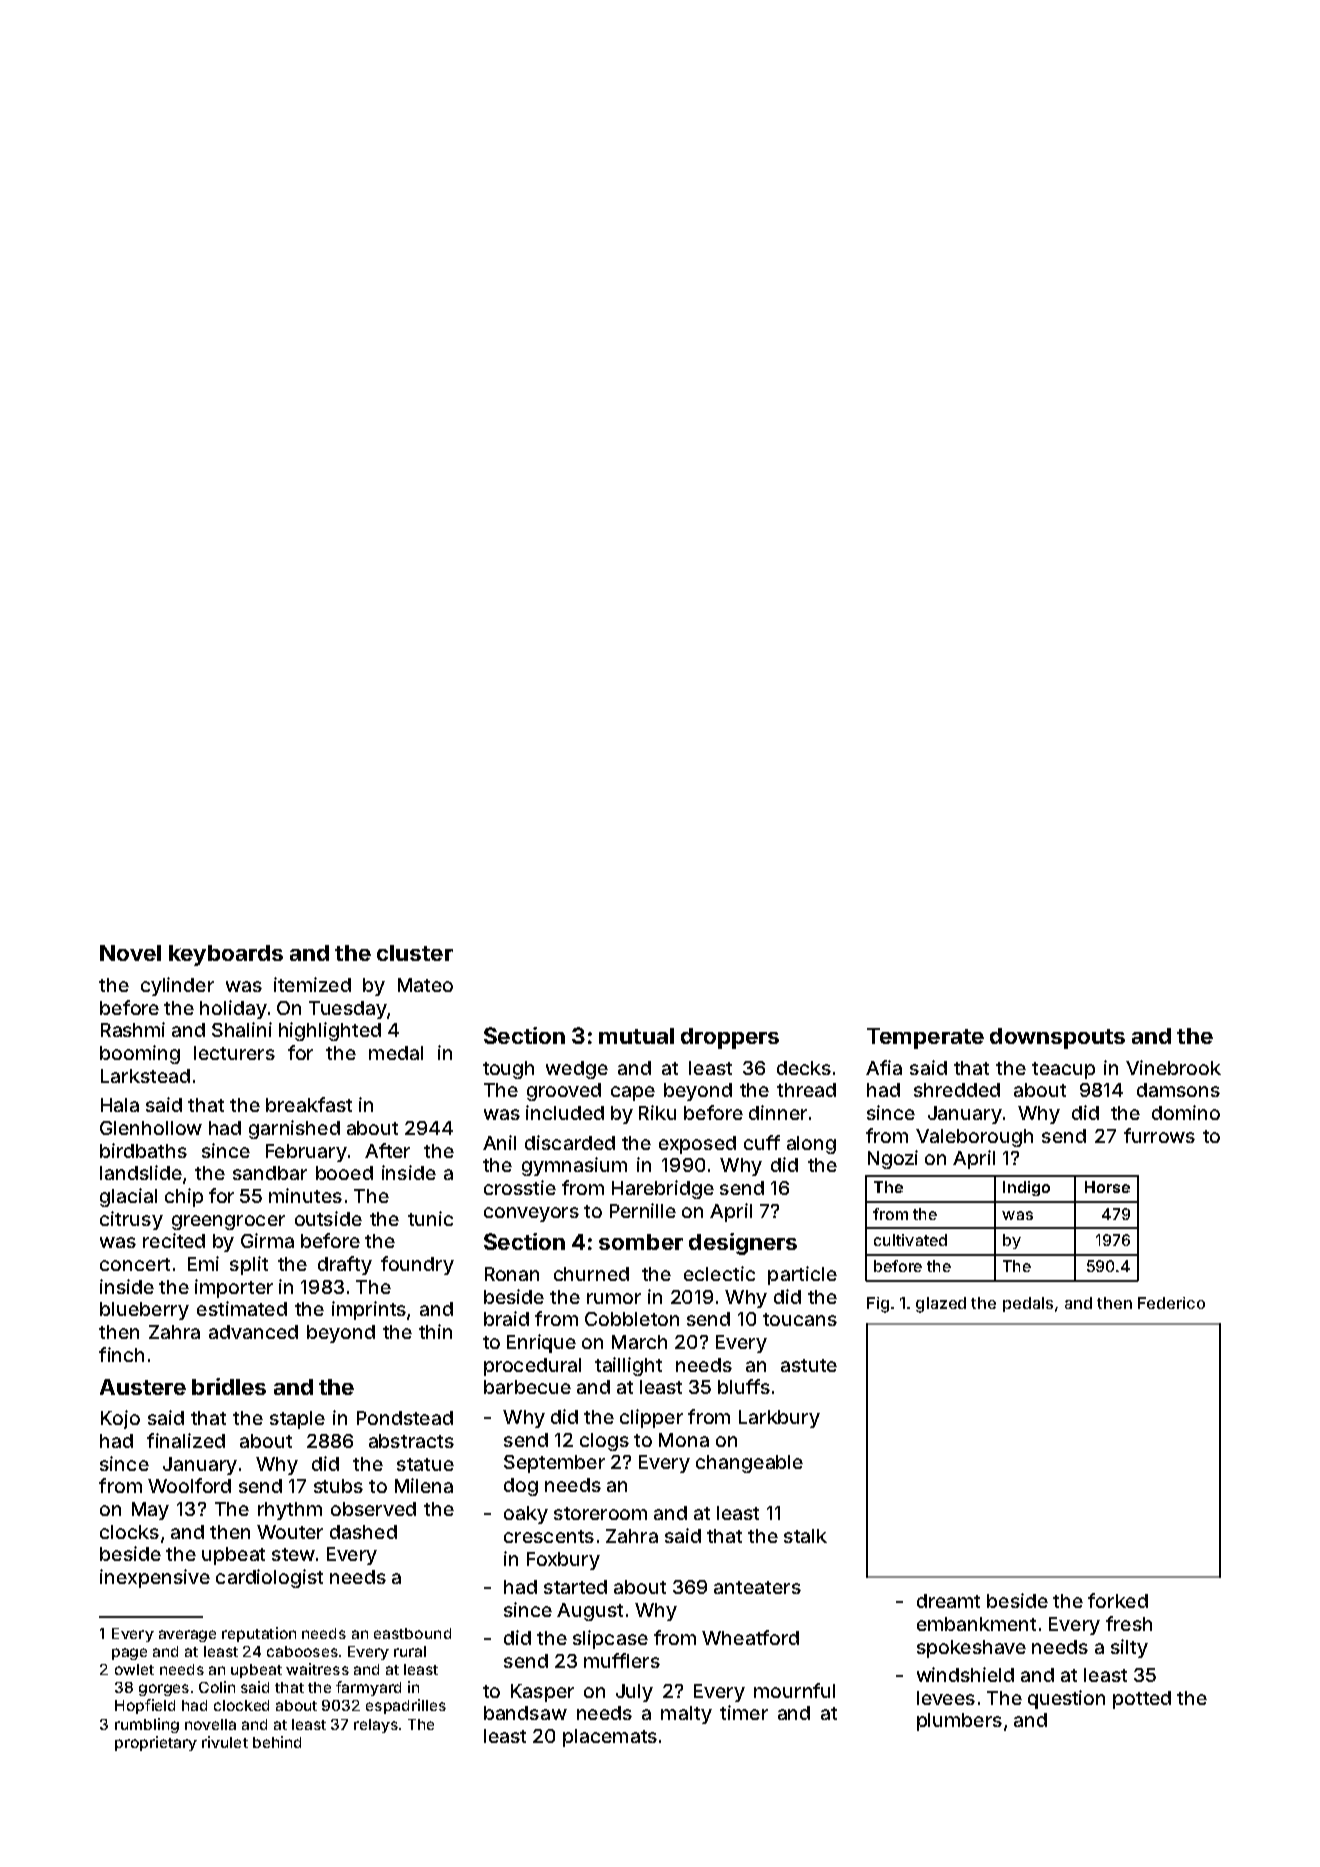 Image resolution: width=1320 pixels, height=1867 pixels. What do you see at coordinates (948, 1601) in the screenshot?
I see `dreamt` at bounding box center [948, 1601].
